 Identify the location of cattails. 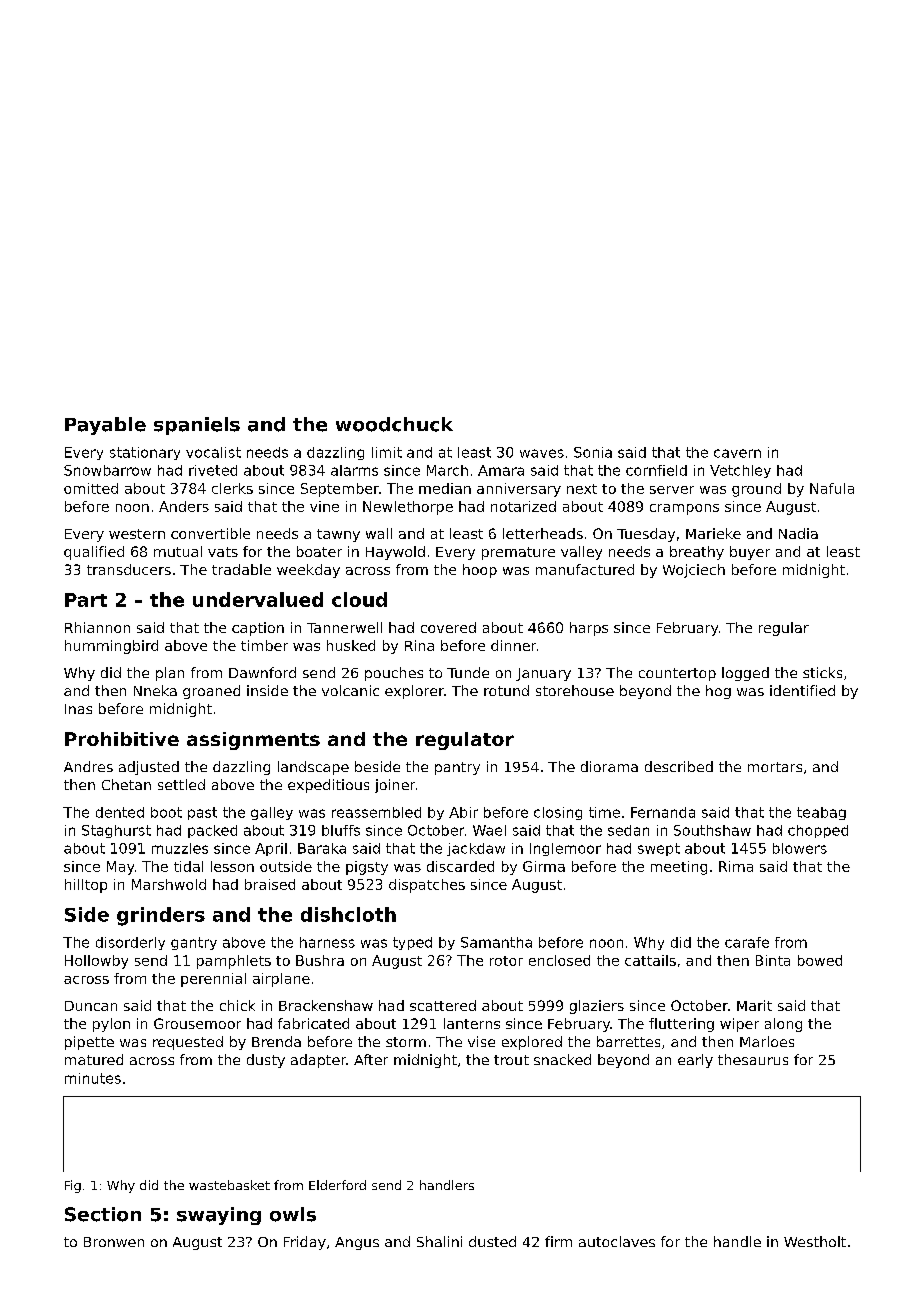
(650, 960).
